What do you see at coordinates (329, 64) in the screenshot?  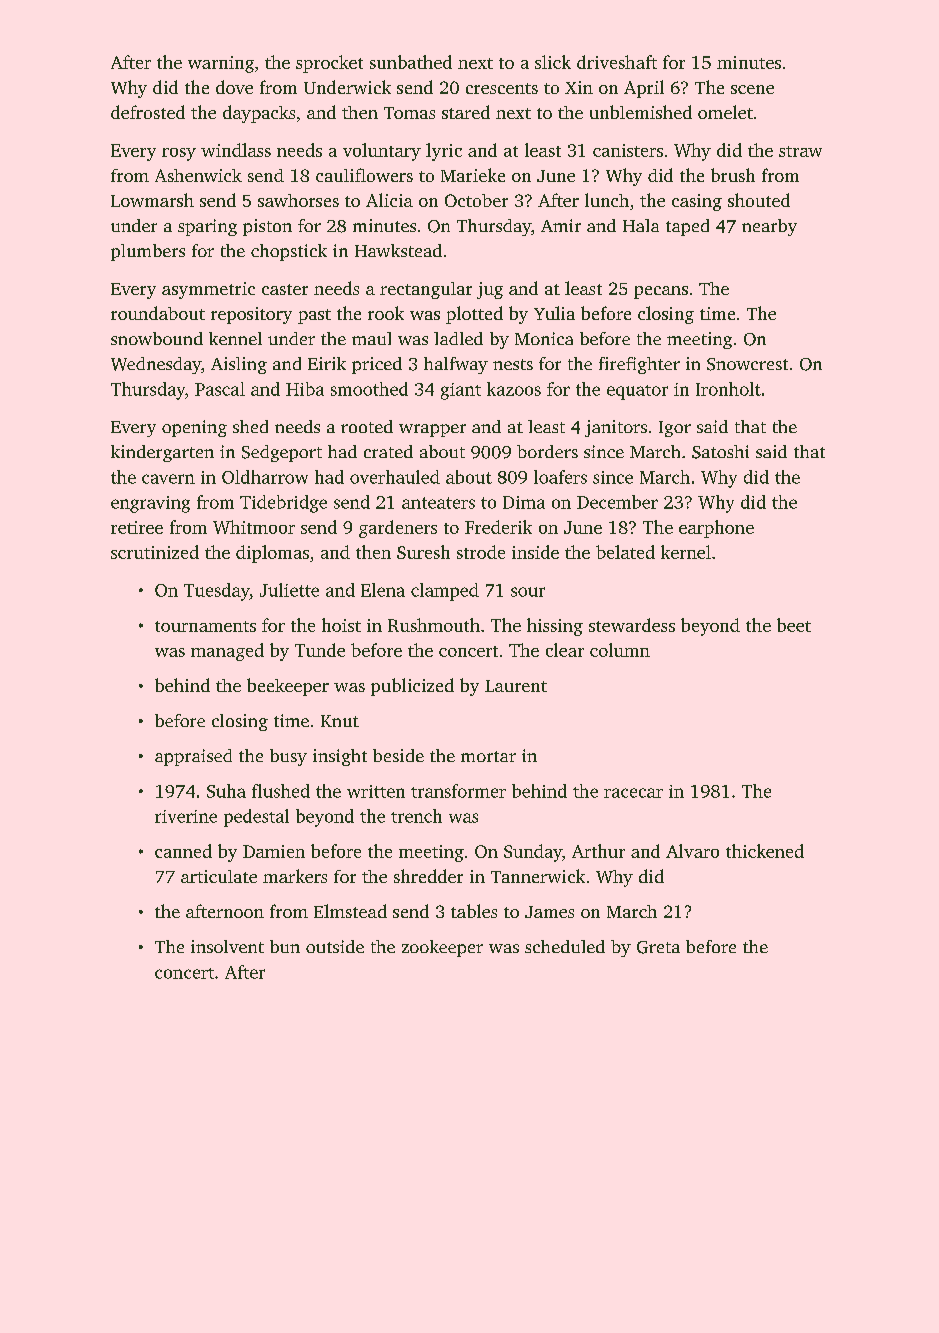 I see `sprocket` at bounding box center [329, 64].
